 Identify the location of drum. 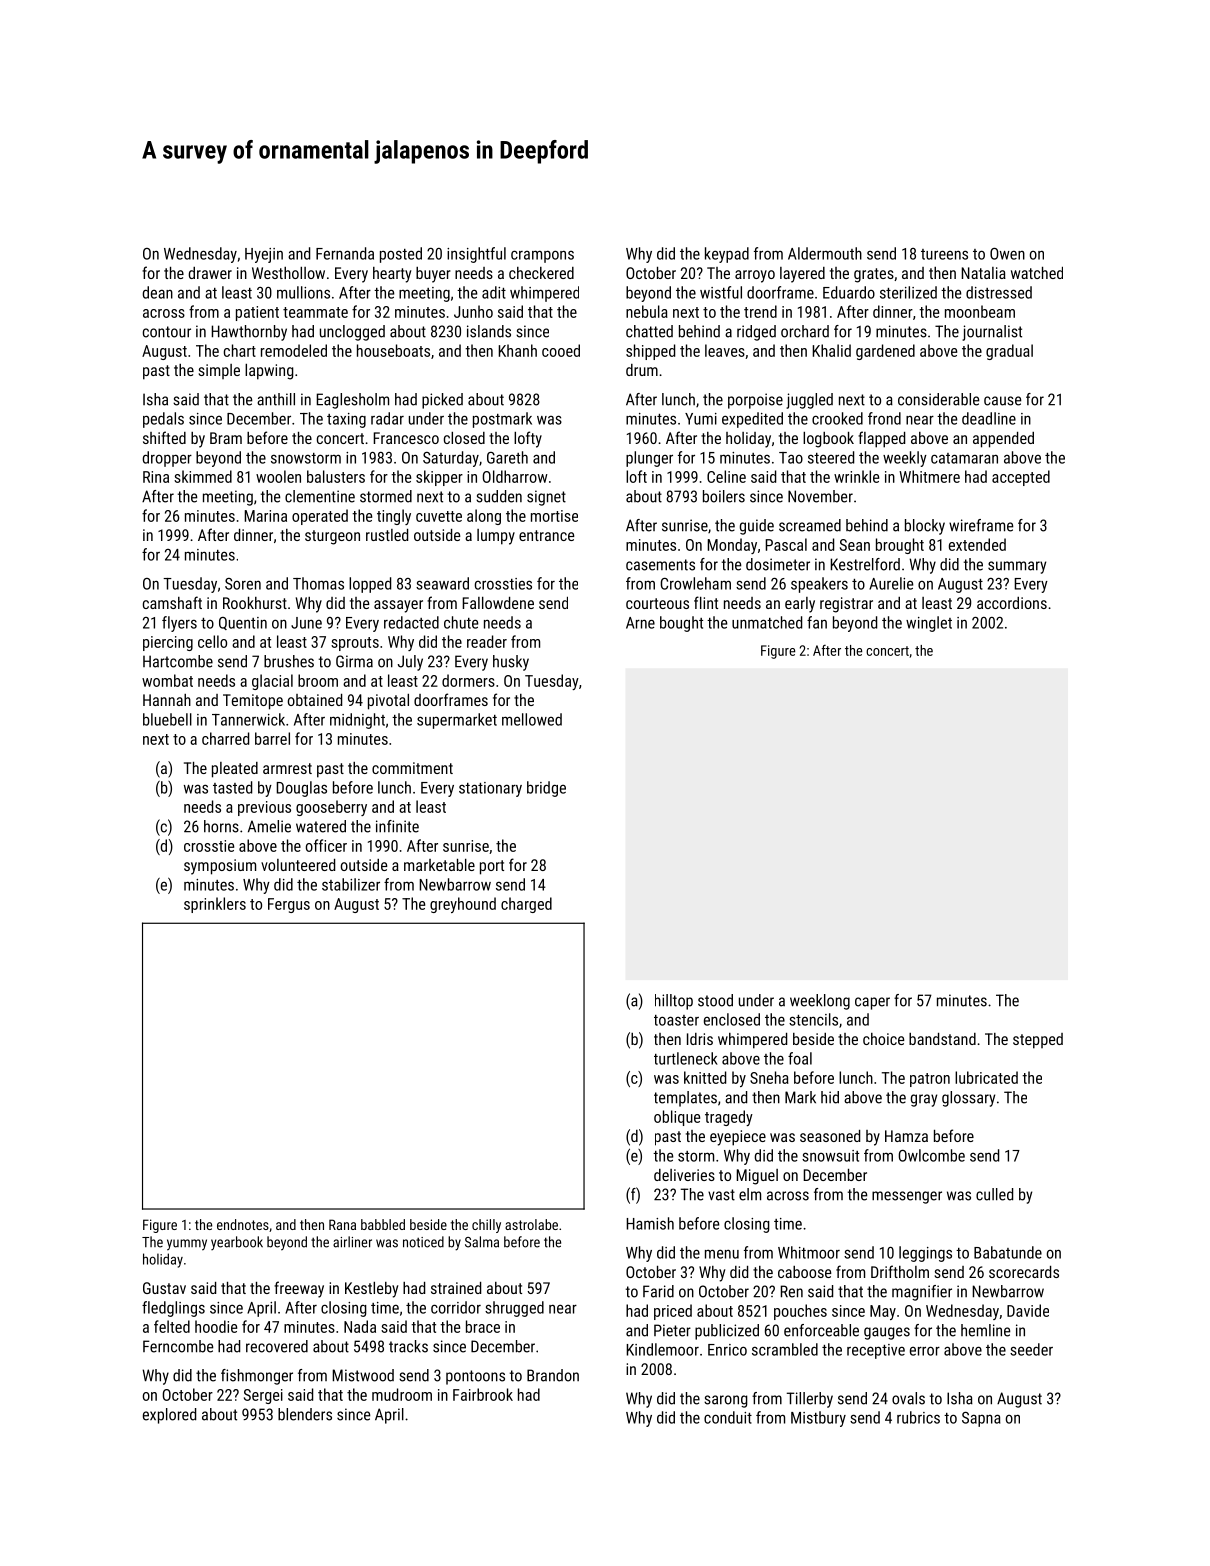
(642, 370).
